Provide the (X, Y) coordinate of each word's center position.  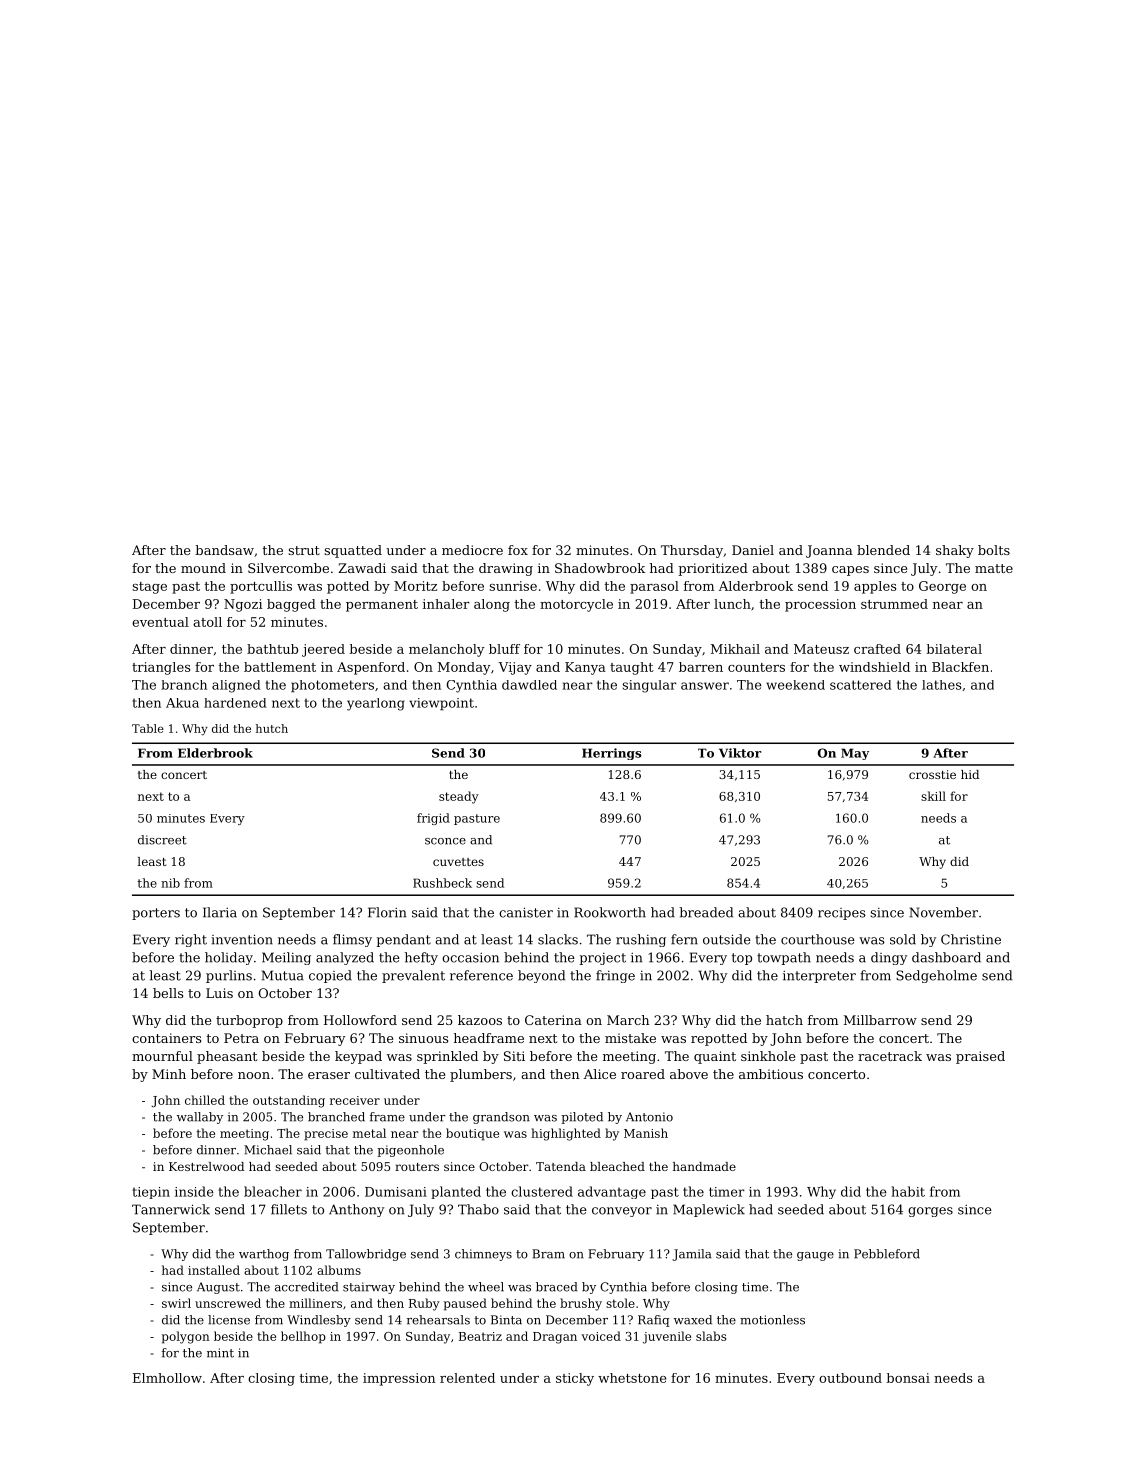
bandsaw (224, 550)
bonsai (908, 1378)
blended (883, 550)
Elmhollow (167, 1378)
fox (518, 550)
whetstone (632, 1378)
